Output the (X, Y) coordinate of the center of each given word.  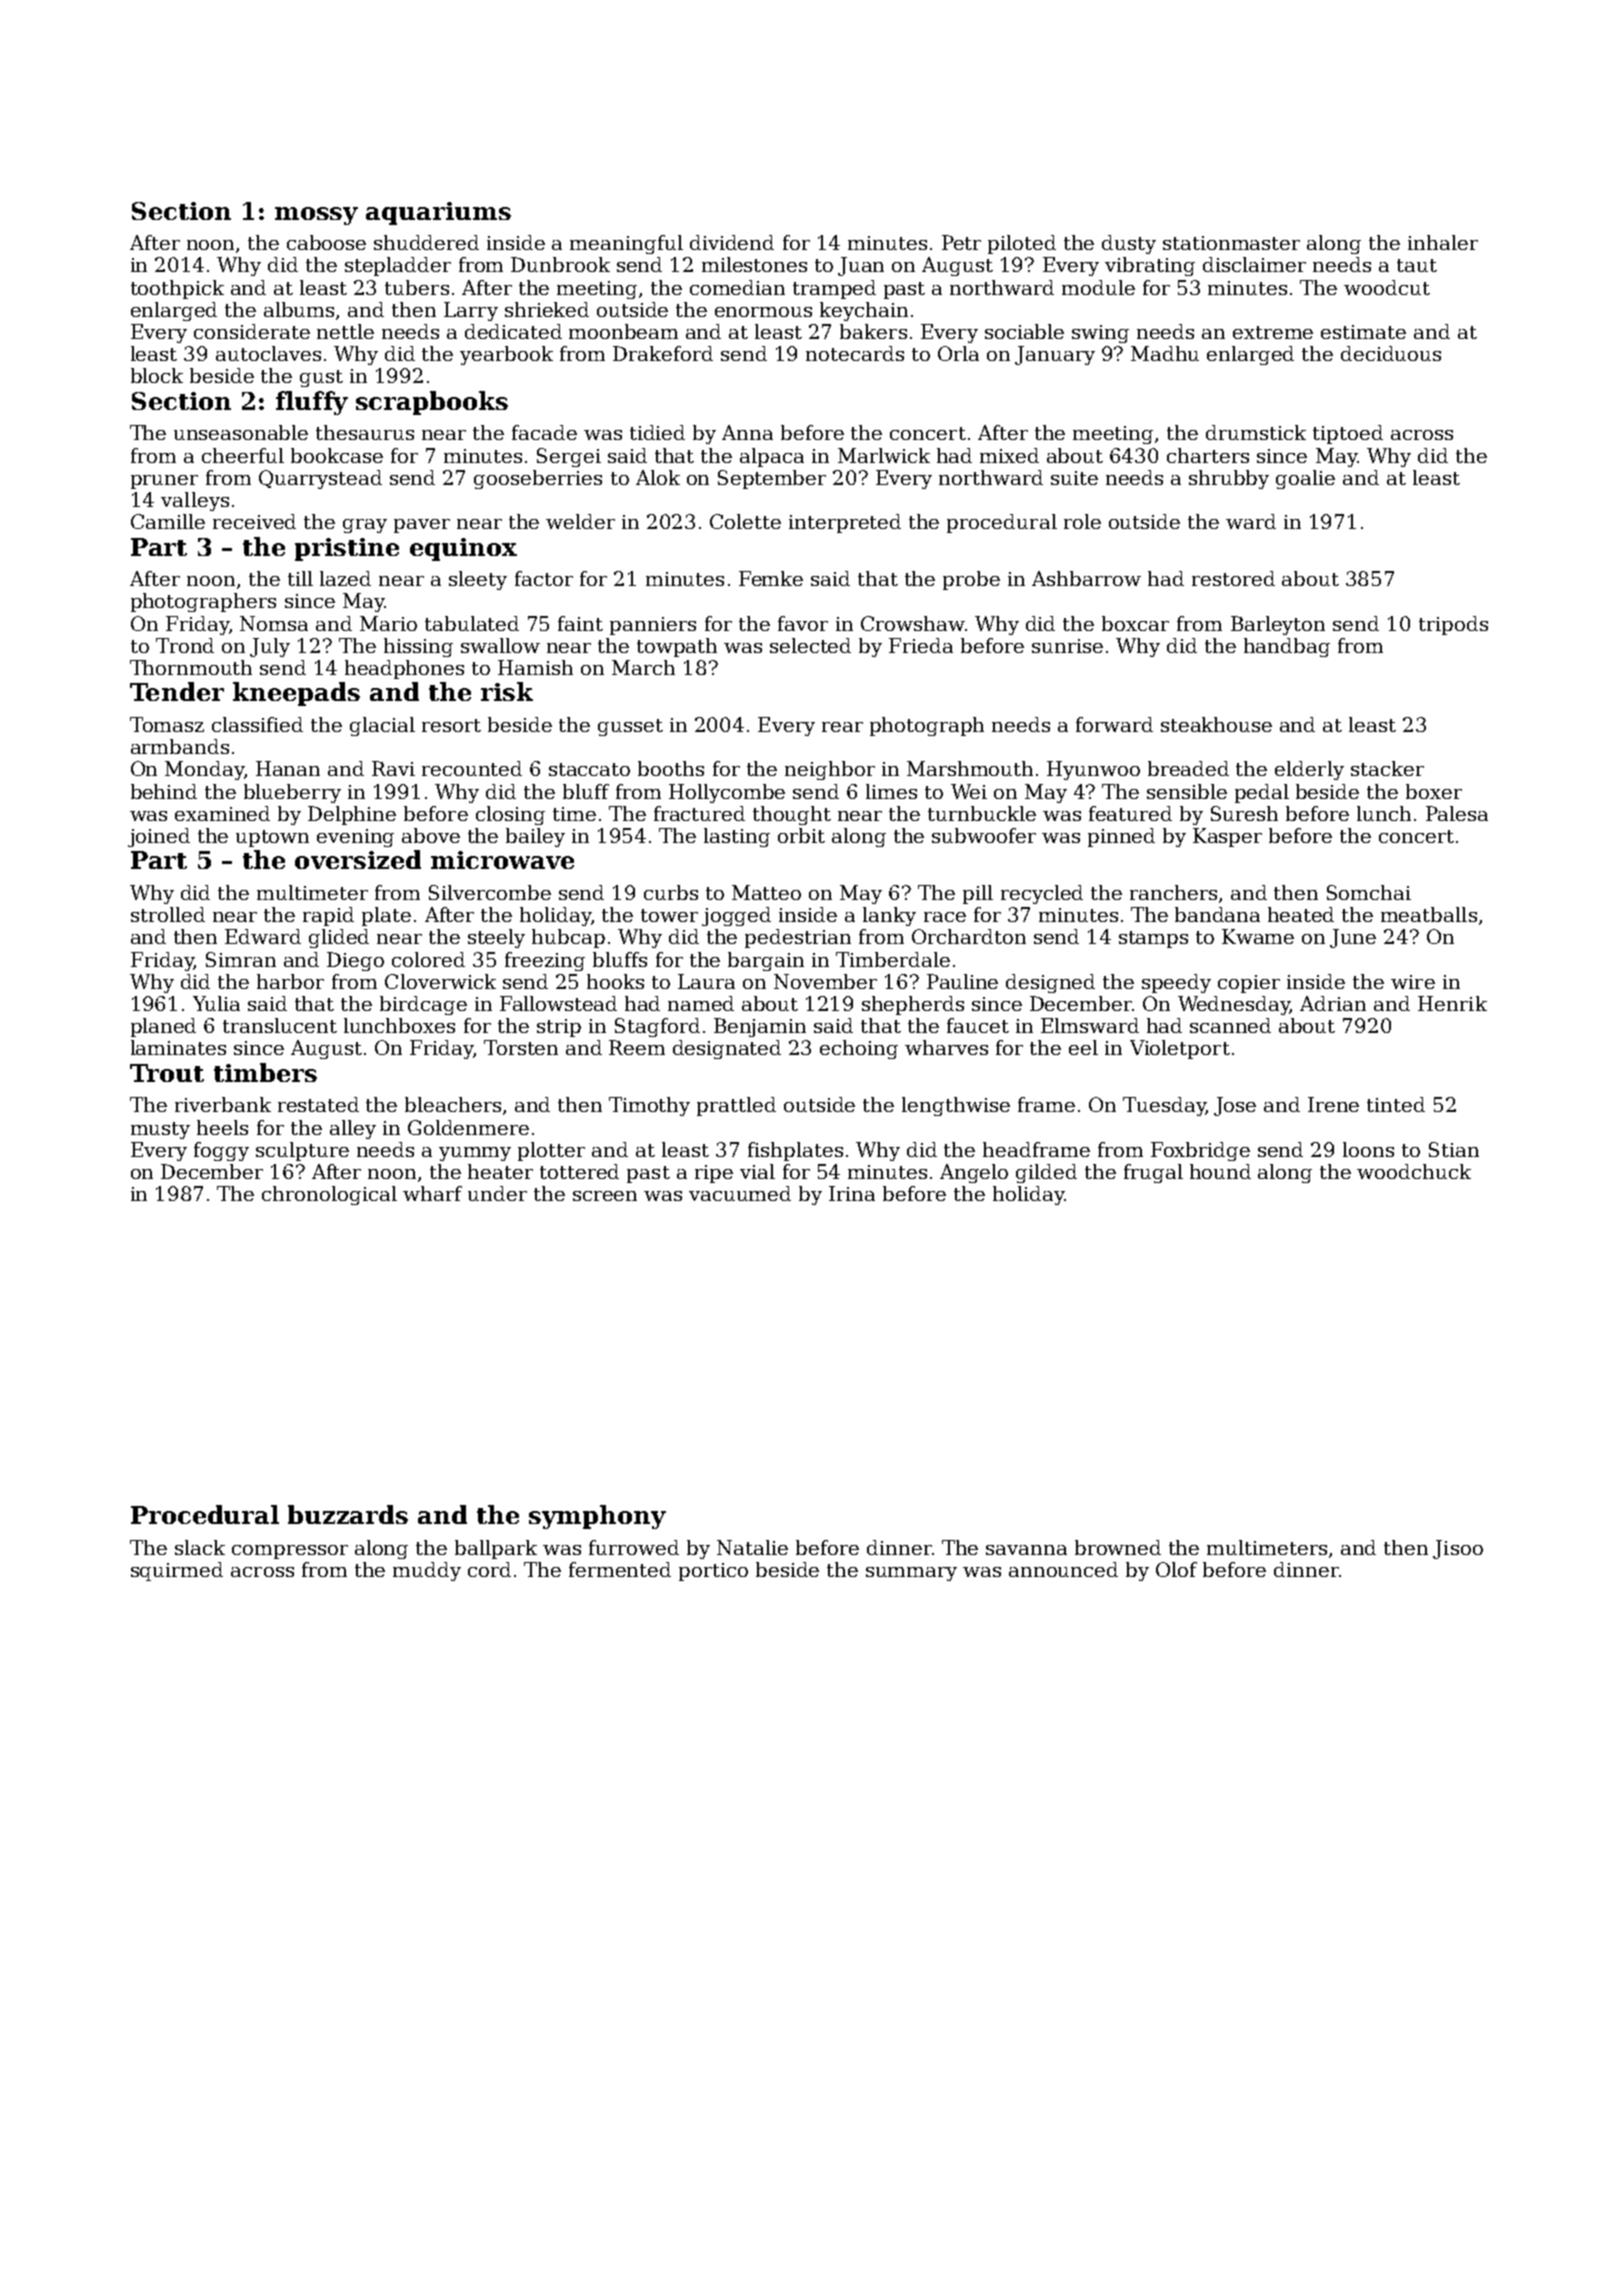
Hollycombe (727, 793)
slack (200, 1547)
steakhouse (1216, 724)
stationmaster (1231, 243)
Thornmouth (191, 667)
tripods (1453, 625)
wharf (432, 1193)
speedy (1176, 983)
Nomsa (274, 623)
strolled (168, 914)
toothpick (177, 289)
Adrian (1333, 1003)
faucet (978, 1025)
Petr (961, 242)
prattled (736, 1106)
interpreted (845, 523)
